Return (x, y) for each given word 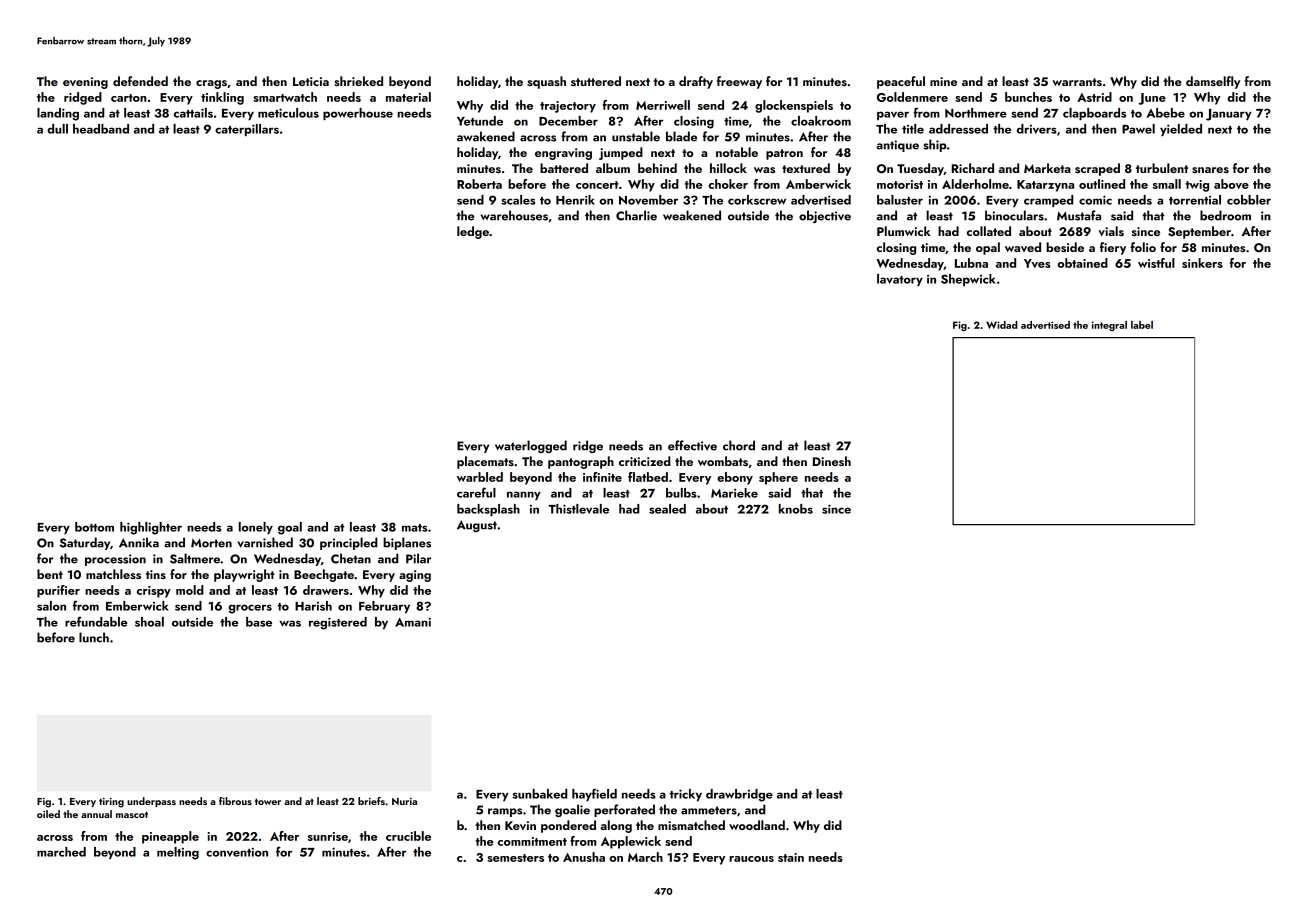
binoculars (1014, 215)
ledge (473, 232)
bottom (94, 527)
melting (178, 853)
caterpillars (247, 130)
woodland (757, 825)
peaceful (901, 82)
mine (943, 81)
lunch (94, 637)
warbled (480, 477)
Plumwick (904, 231)
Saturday (85, 543)
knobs (796, 509)
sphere (778, 478)
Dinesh (832, 461)
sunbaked (539, 794)
